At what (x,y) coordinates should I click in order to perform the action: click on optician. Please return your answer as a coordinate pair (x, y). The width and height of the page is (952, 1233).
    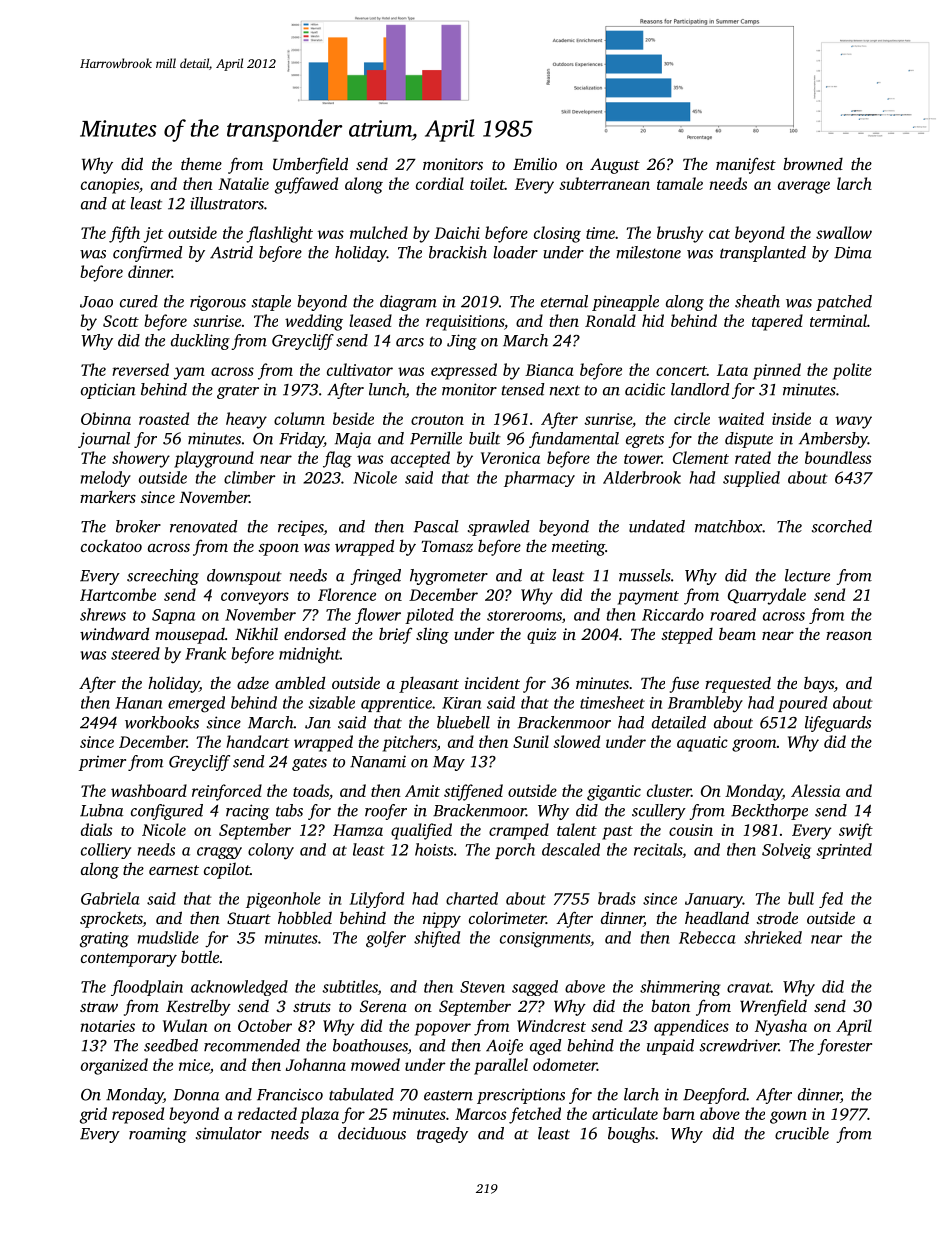
    Looking at the image, I should click on (108, 391).
